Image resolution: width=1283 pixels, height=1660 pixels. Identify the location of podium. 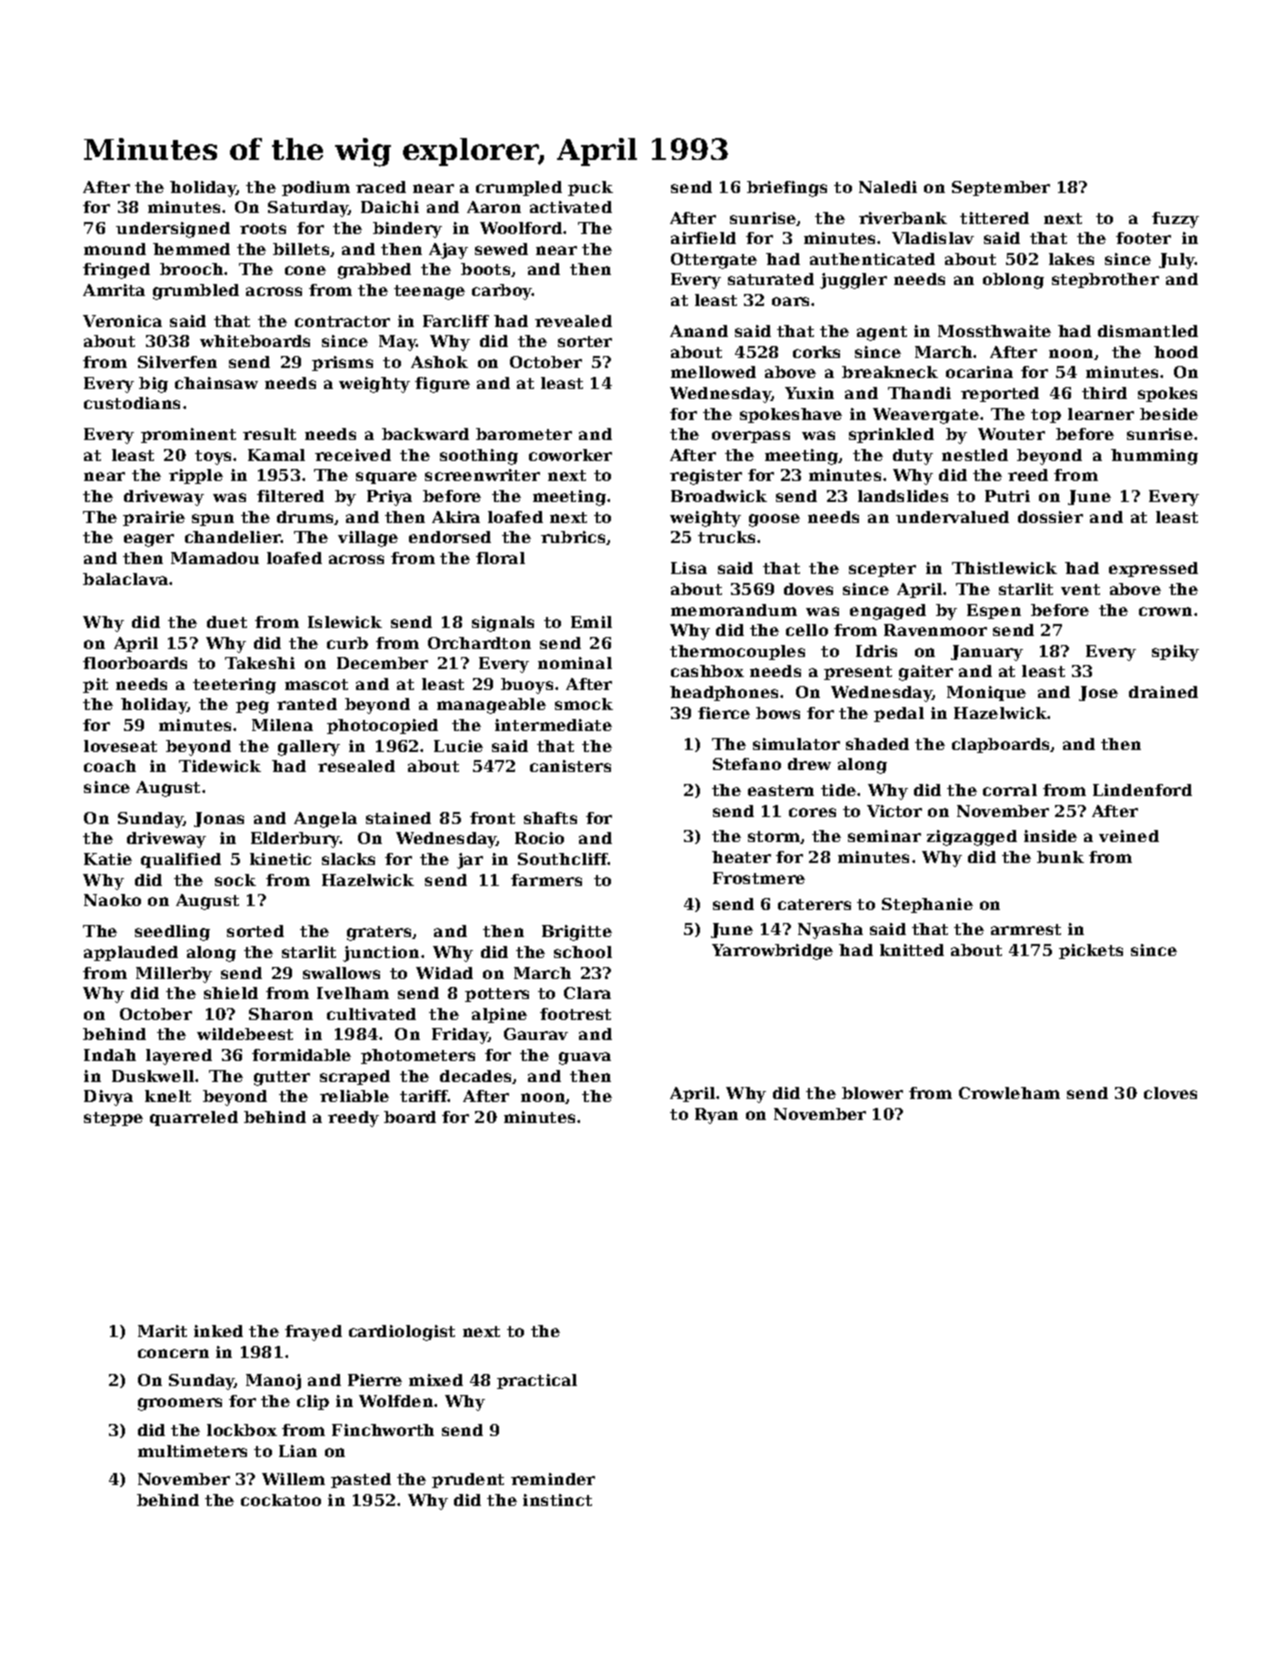
(316, 188).
